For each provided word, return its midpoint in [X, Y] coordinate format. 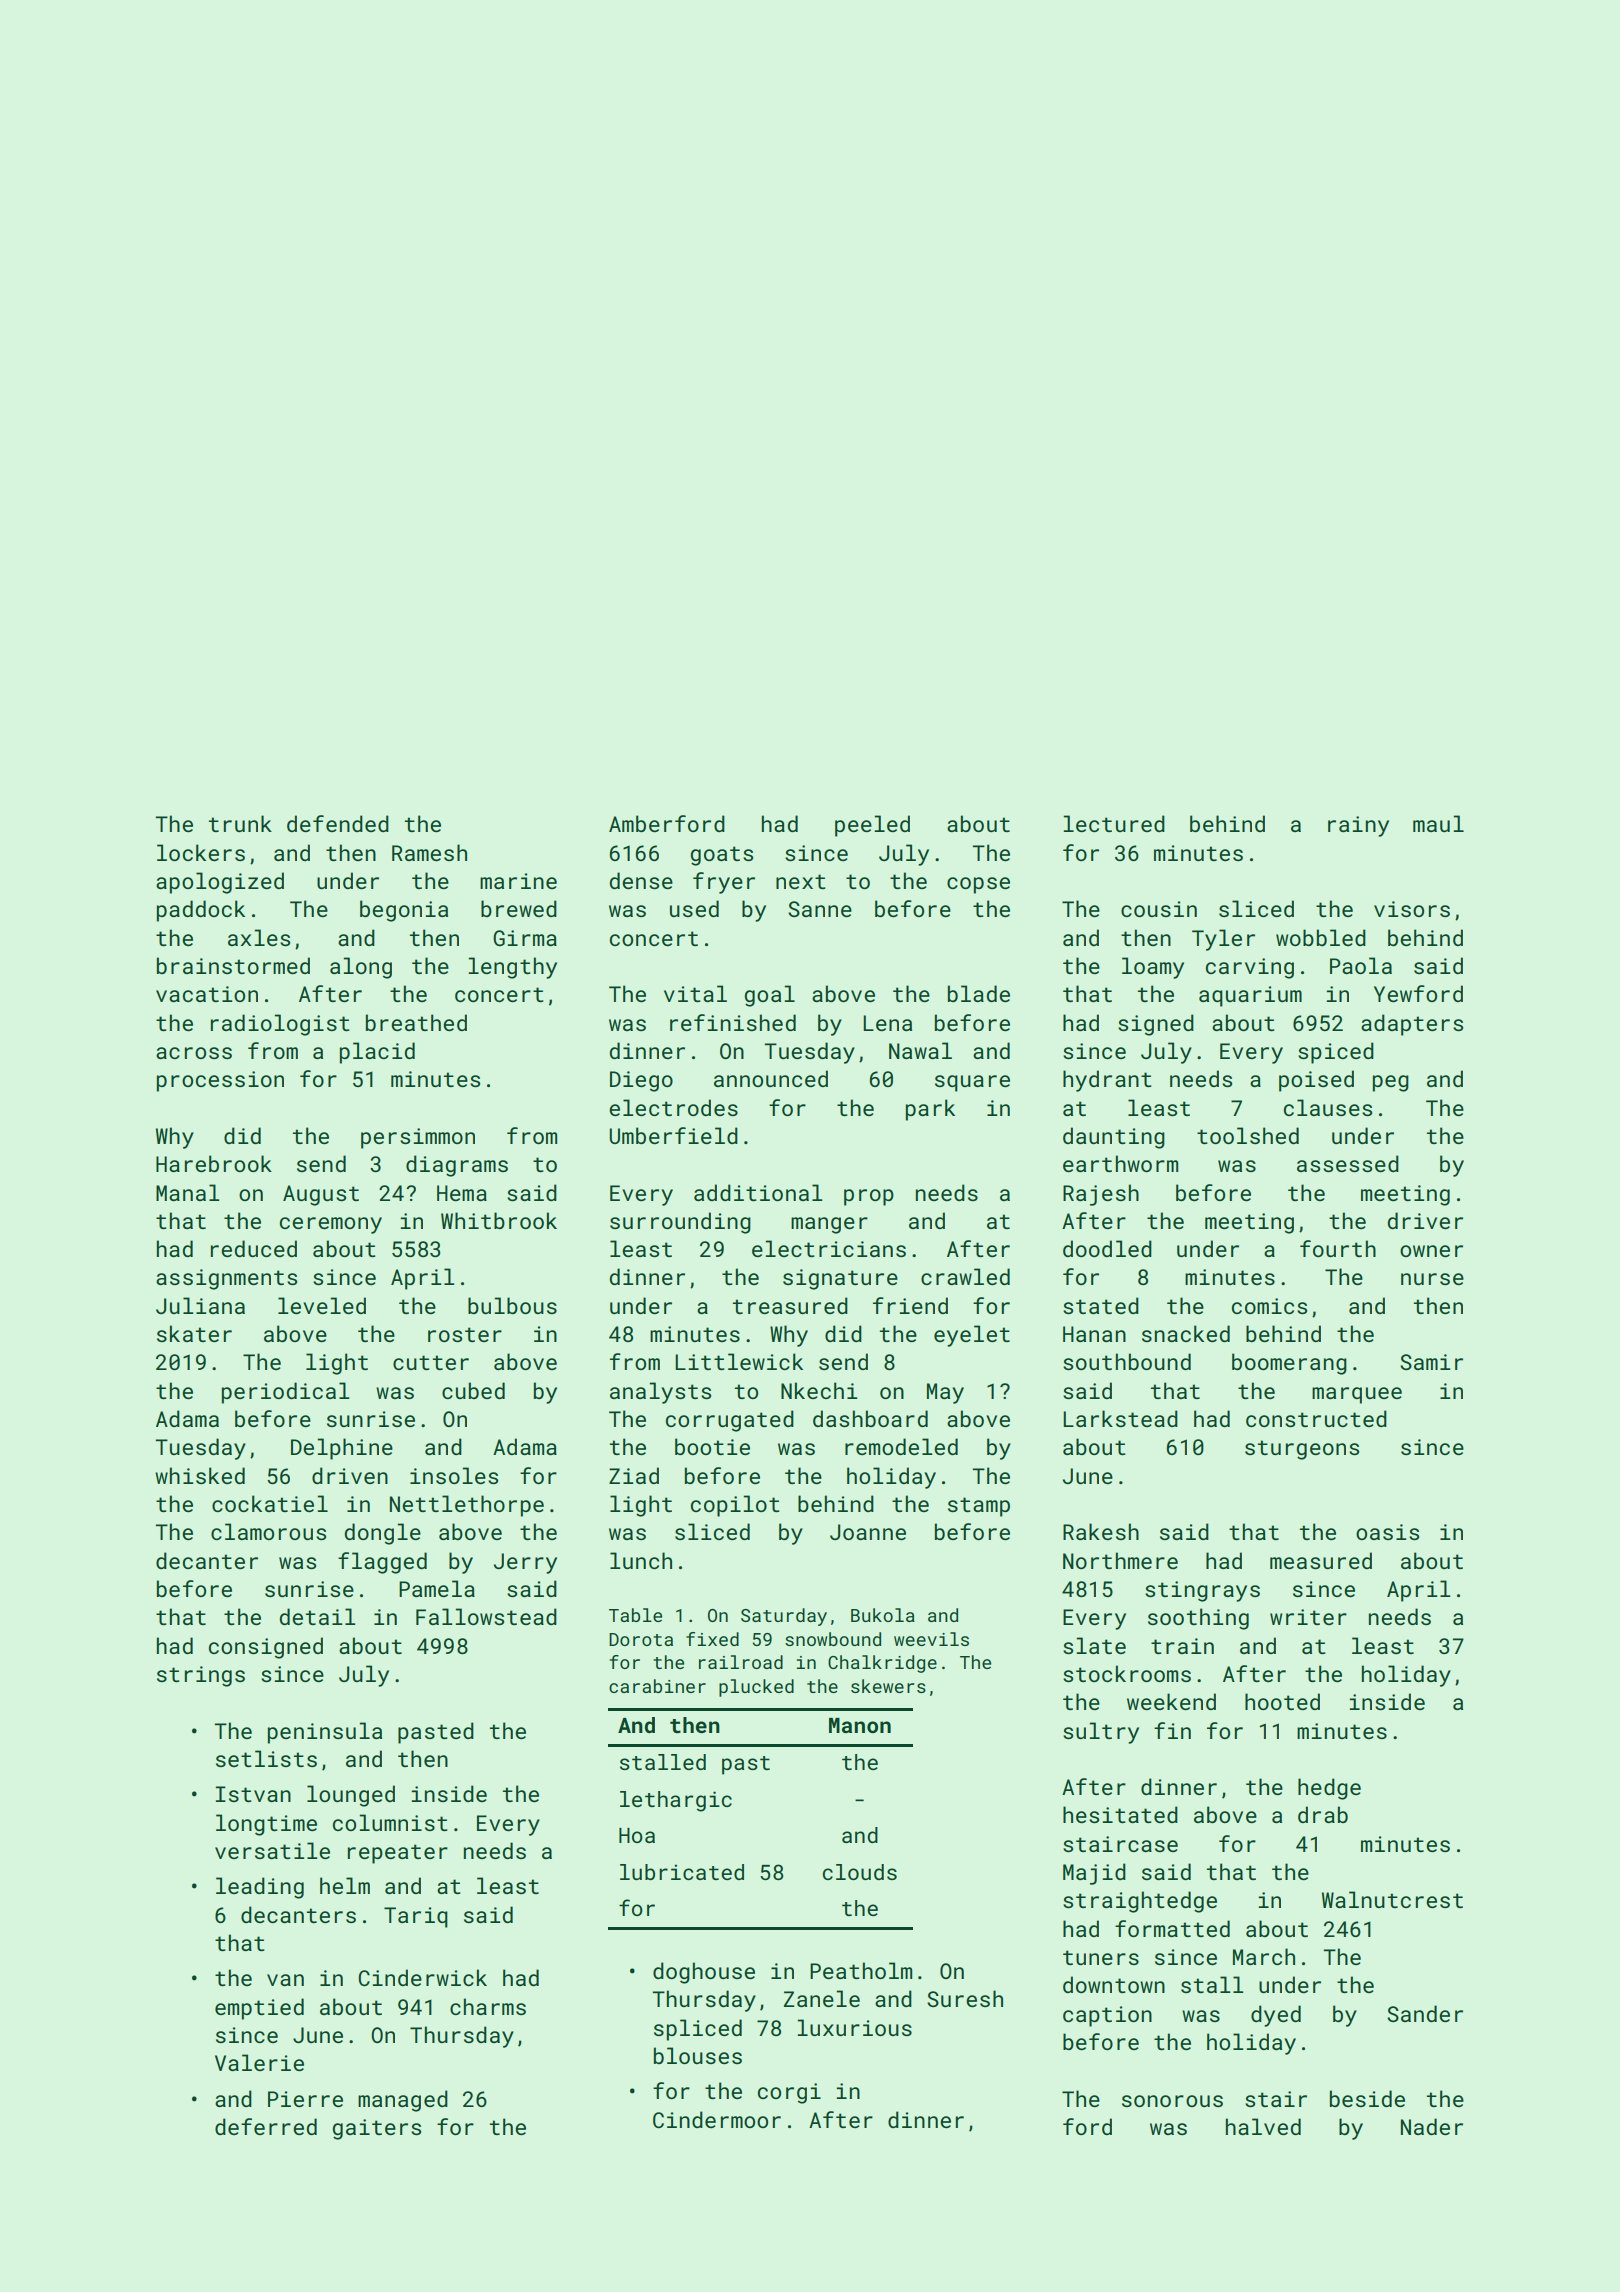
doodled [1107, 1248]
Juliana [200, 1305]
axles [259, 937]
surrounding [680, 1223]
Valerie [259, 2062]
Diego [641, 1081]
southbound [1127, 1361]
